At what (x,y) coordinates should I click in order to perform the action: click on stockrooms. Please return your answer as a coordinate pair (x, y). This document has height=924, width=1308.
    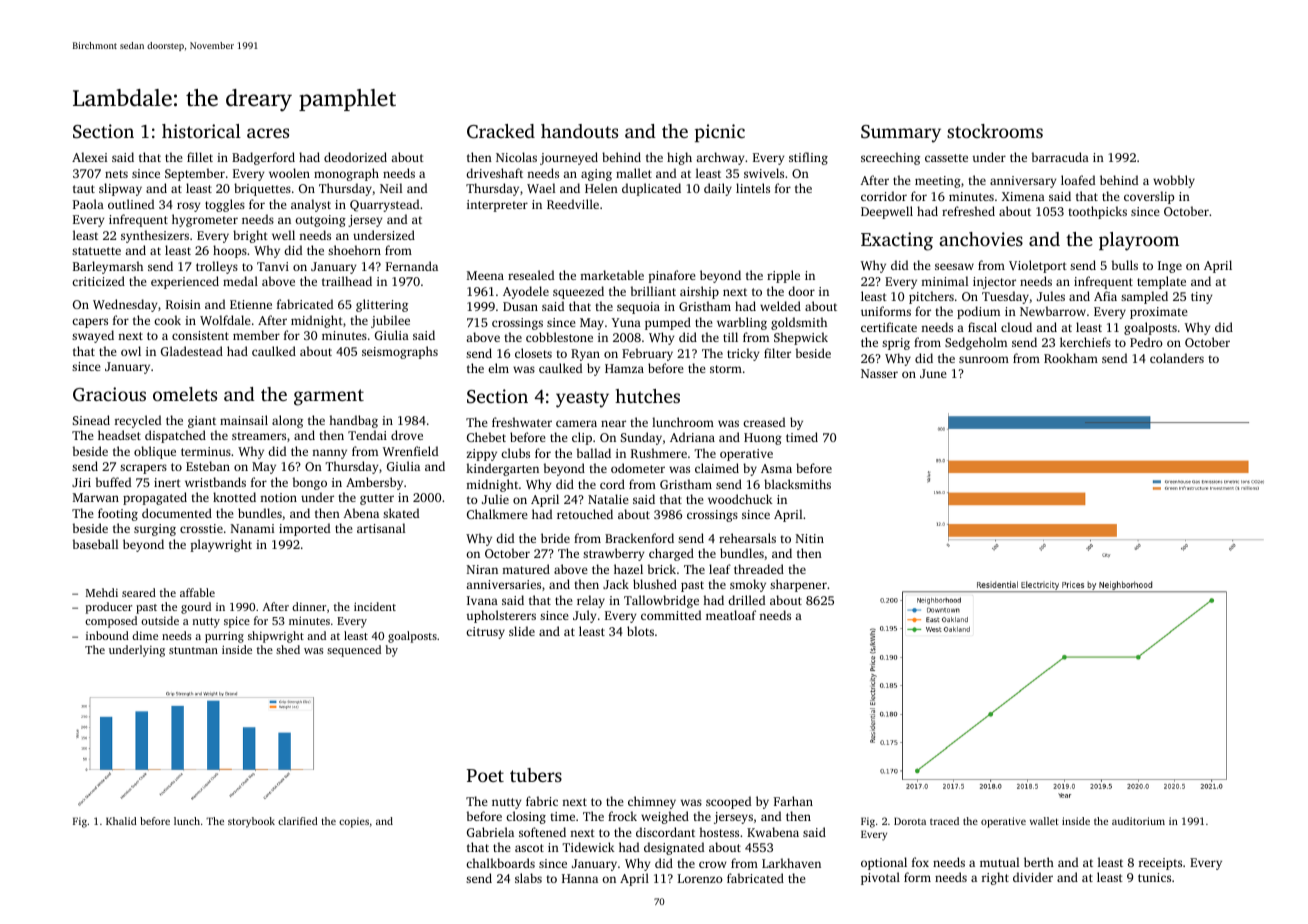
    Looking at the image, I should click on (995, 131).
